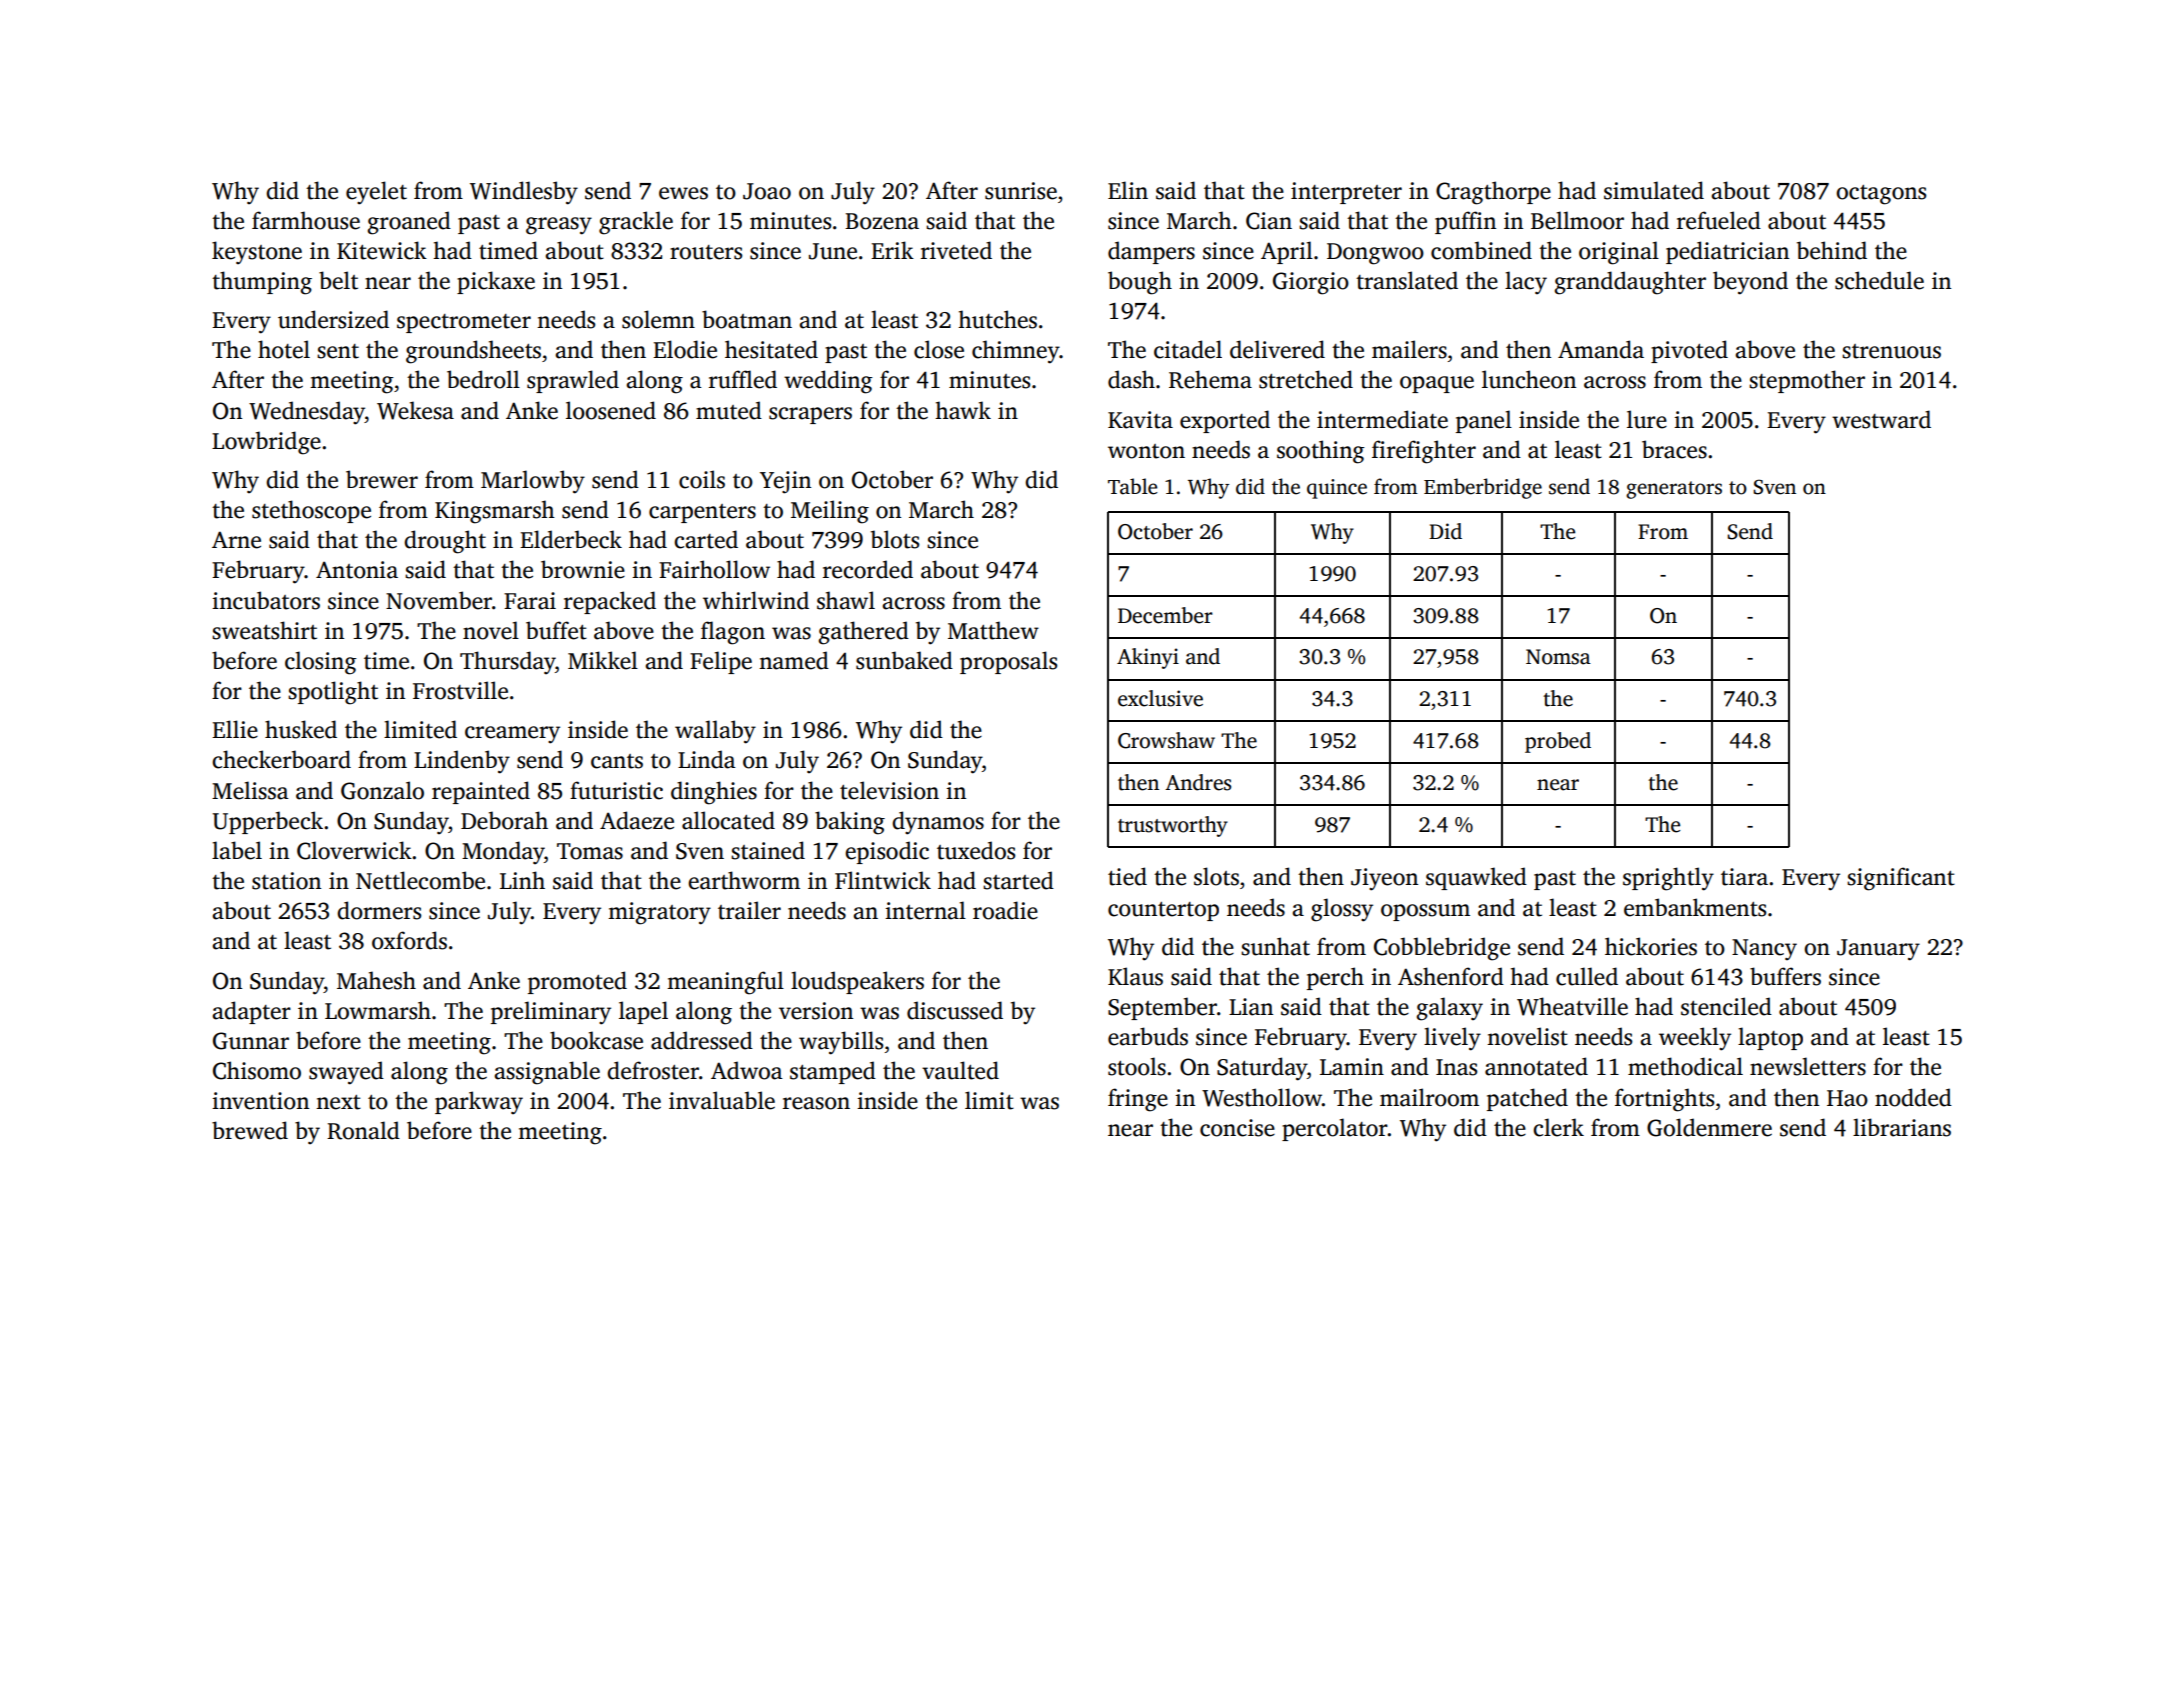 Image resolution: width=2178 pixels, height=1683 pixels. What do you see at coordinates (250, 1130) in the page?
I see `brewed` at bounding box center [250, 1130].
